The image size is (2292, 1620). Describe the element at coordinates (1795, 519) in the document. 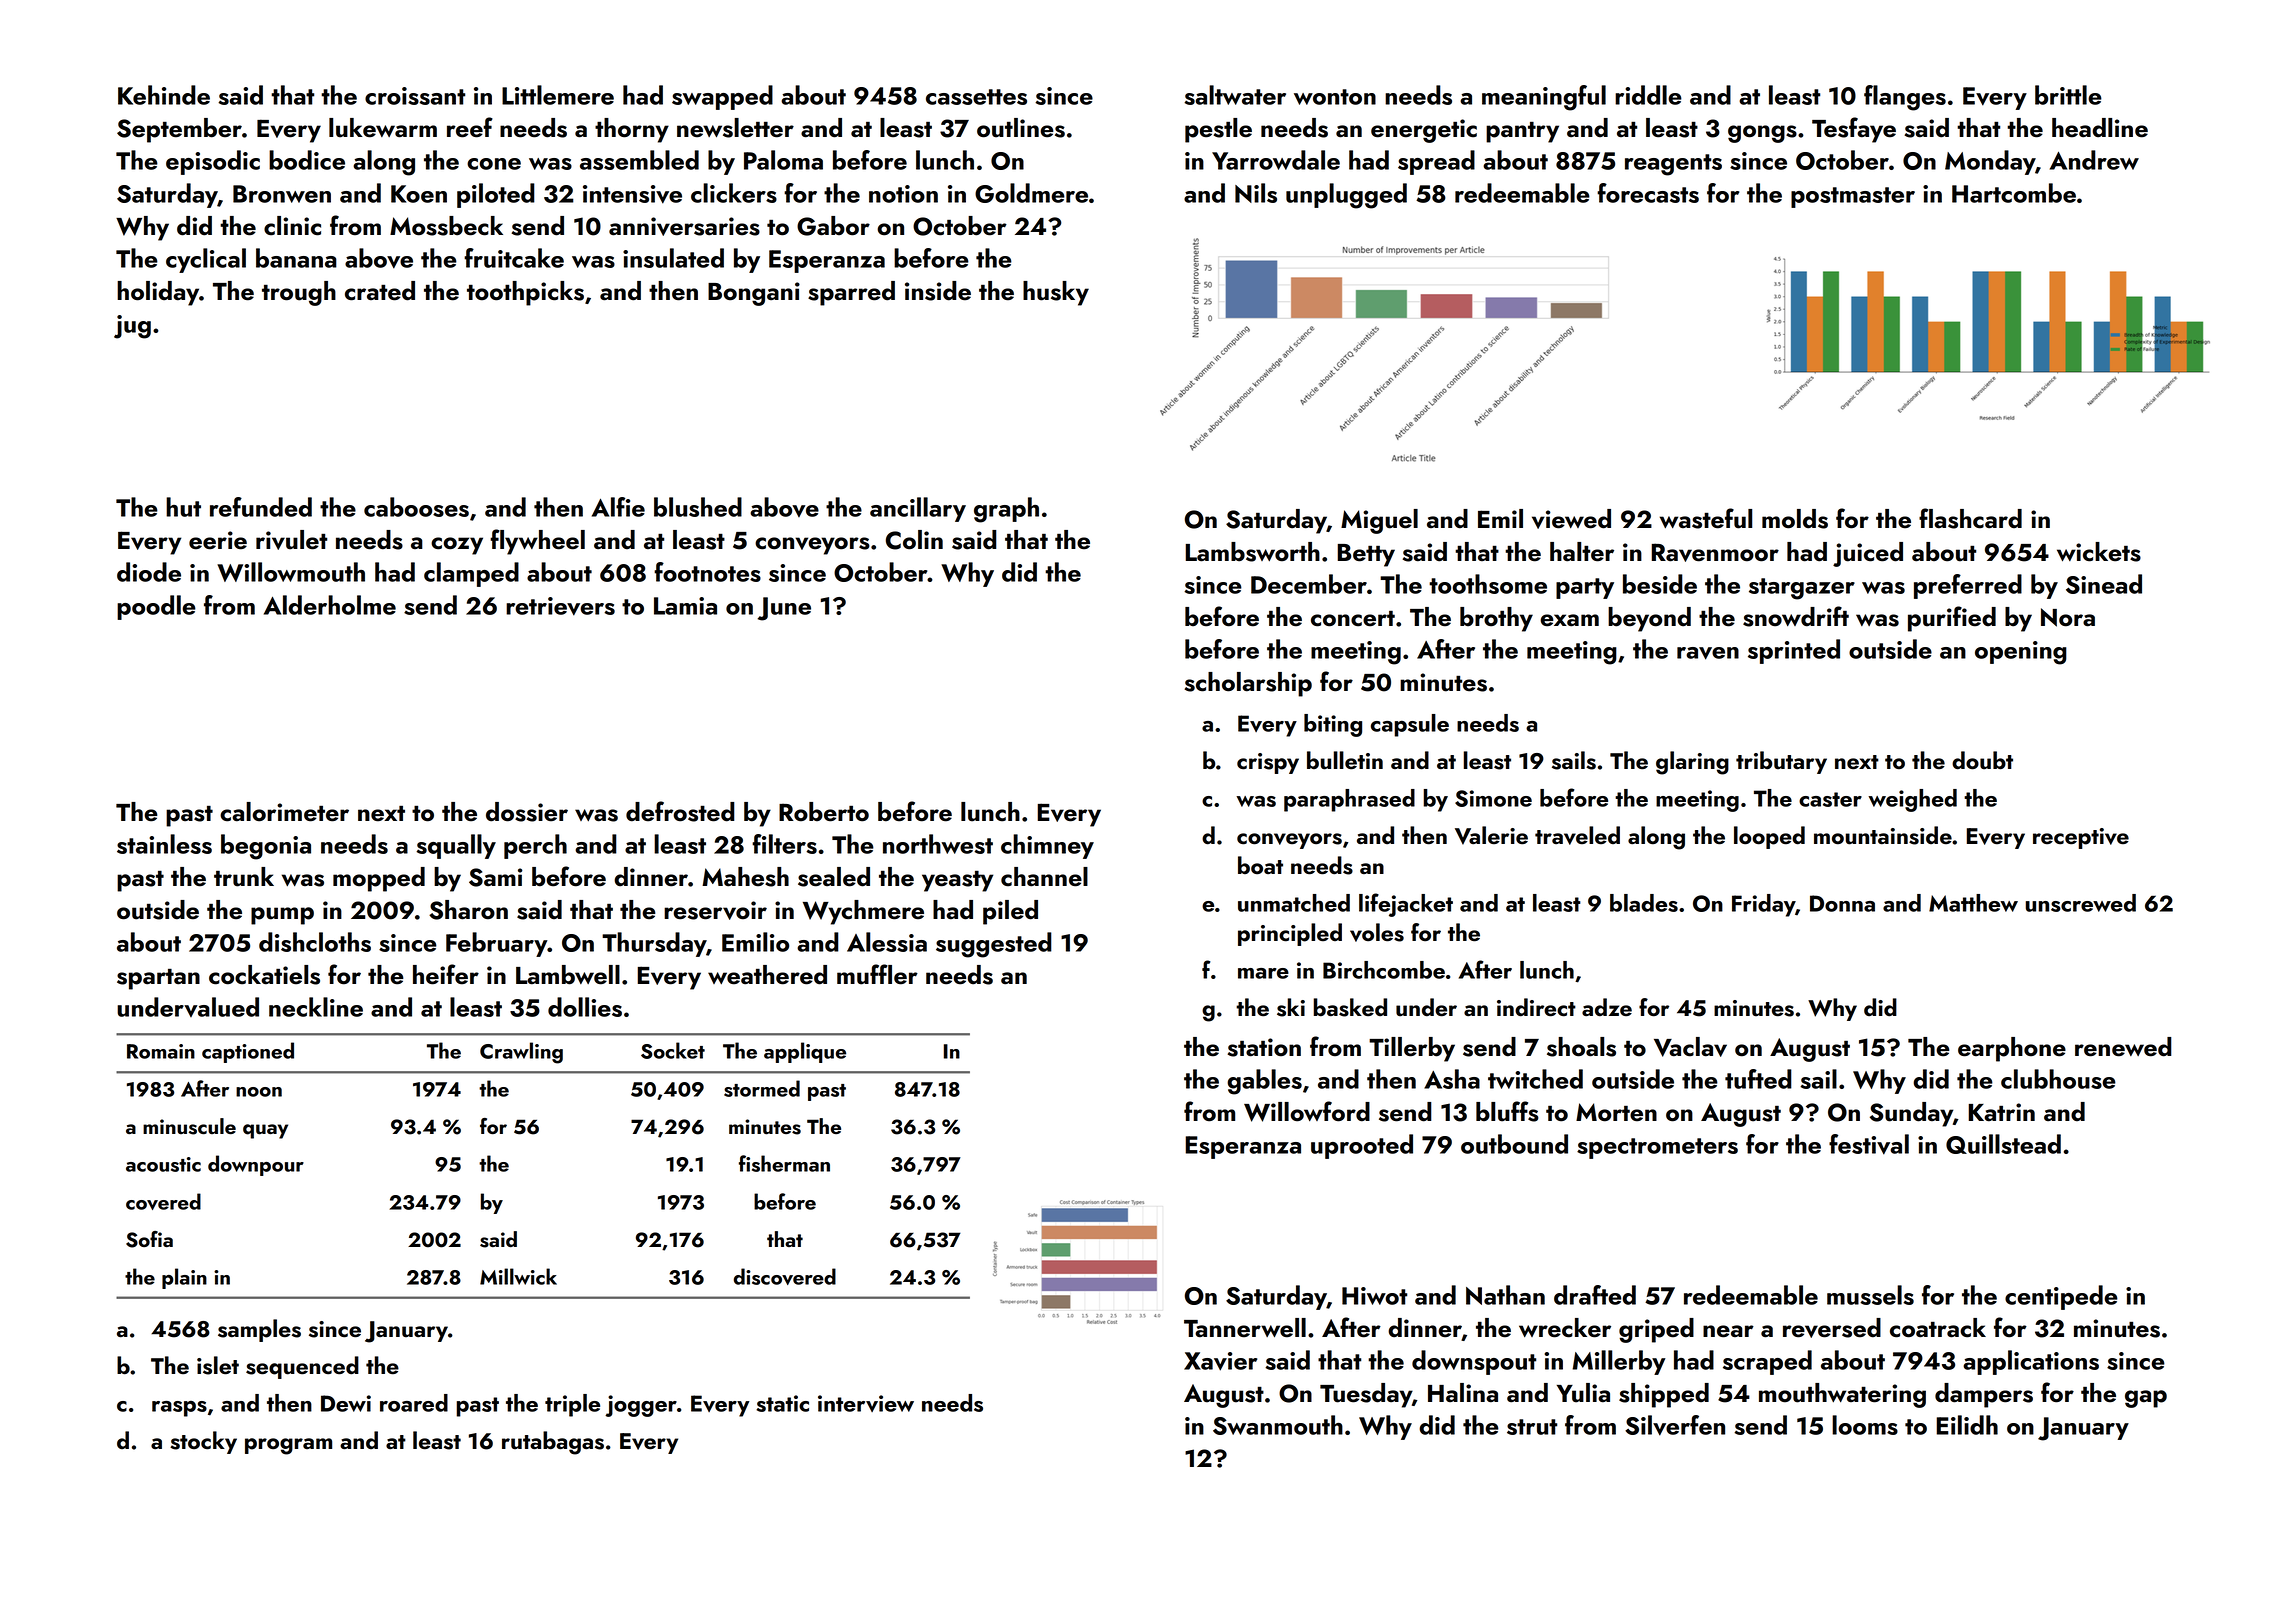

I see `molds` at that location.
